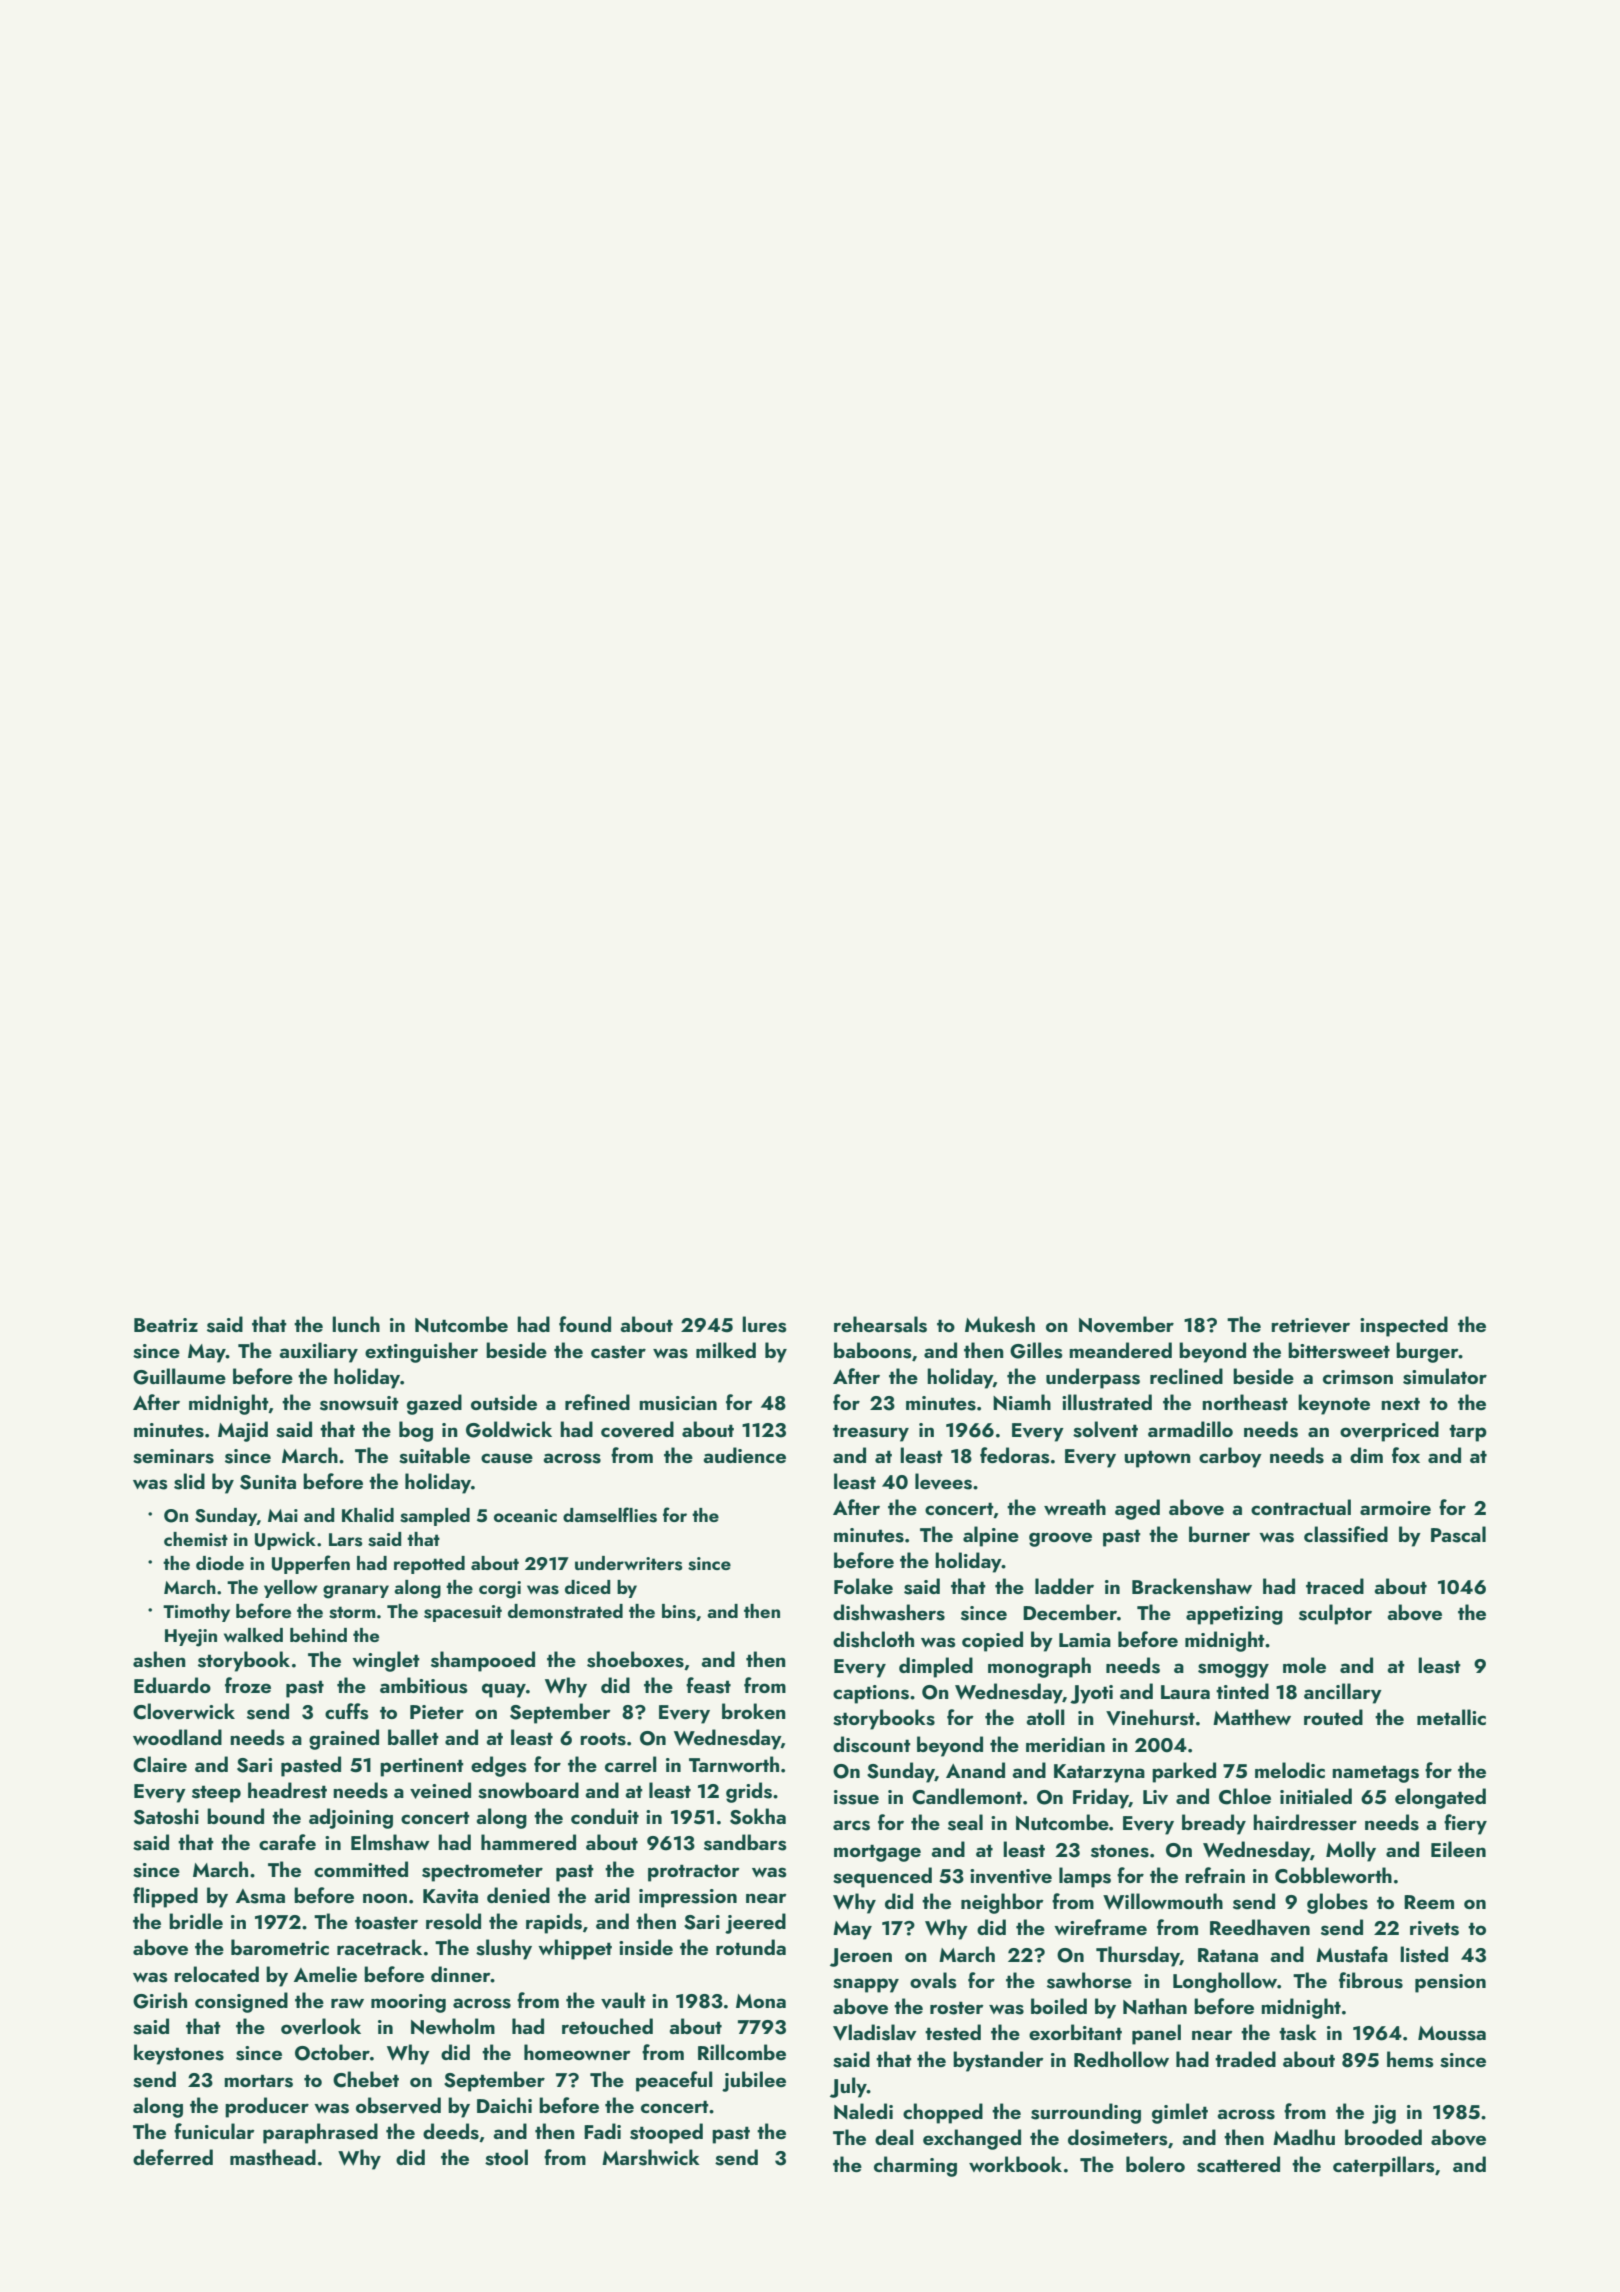 This screenshot has width=1620, height=2292. What do you see at coordinates (751, 1947) in the screenshot?
I see `rotunda` at bounding box center [751, 1947].
